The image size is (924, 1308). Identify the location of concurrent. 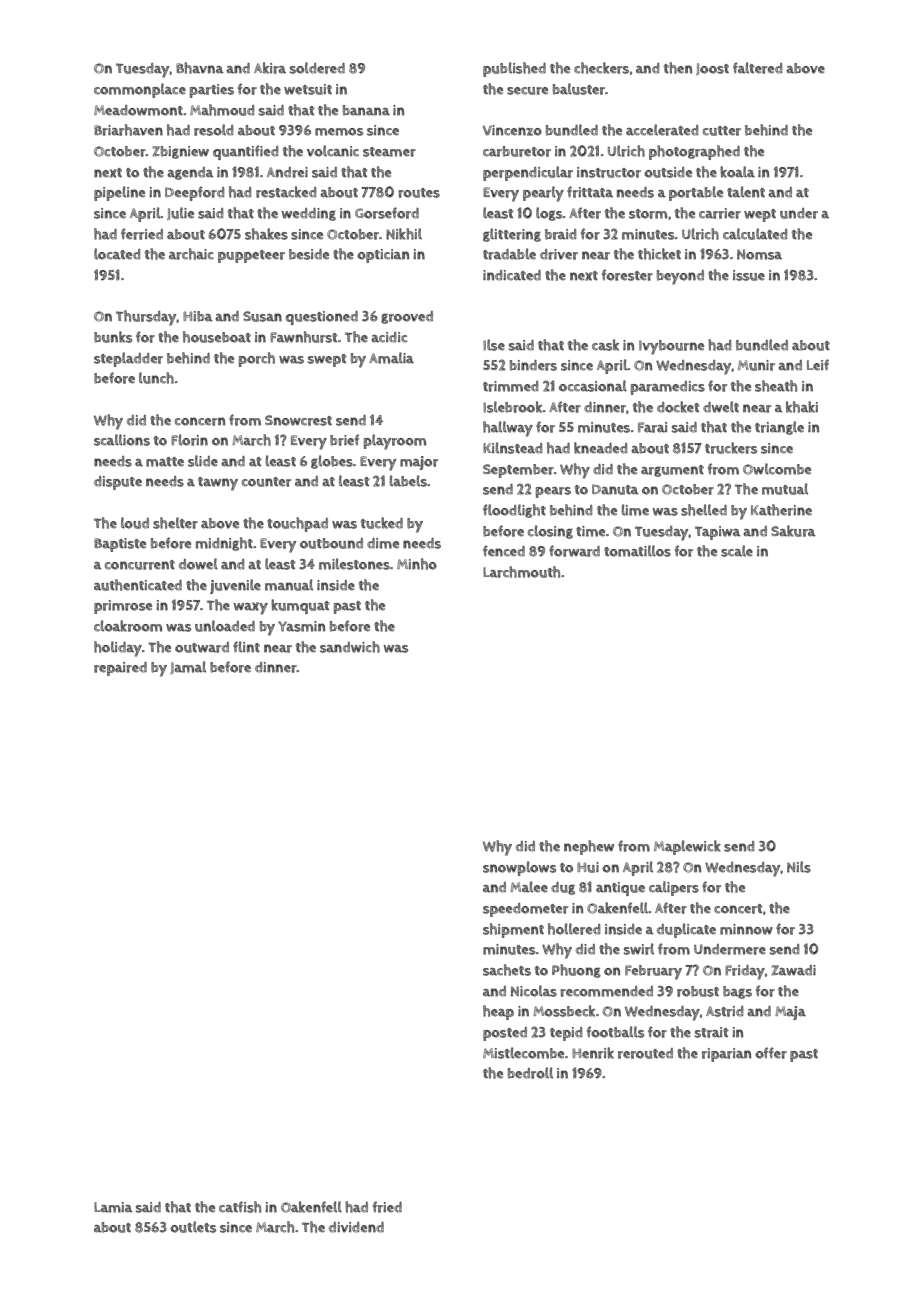
(140, 565).
